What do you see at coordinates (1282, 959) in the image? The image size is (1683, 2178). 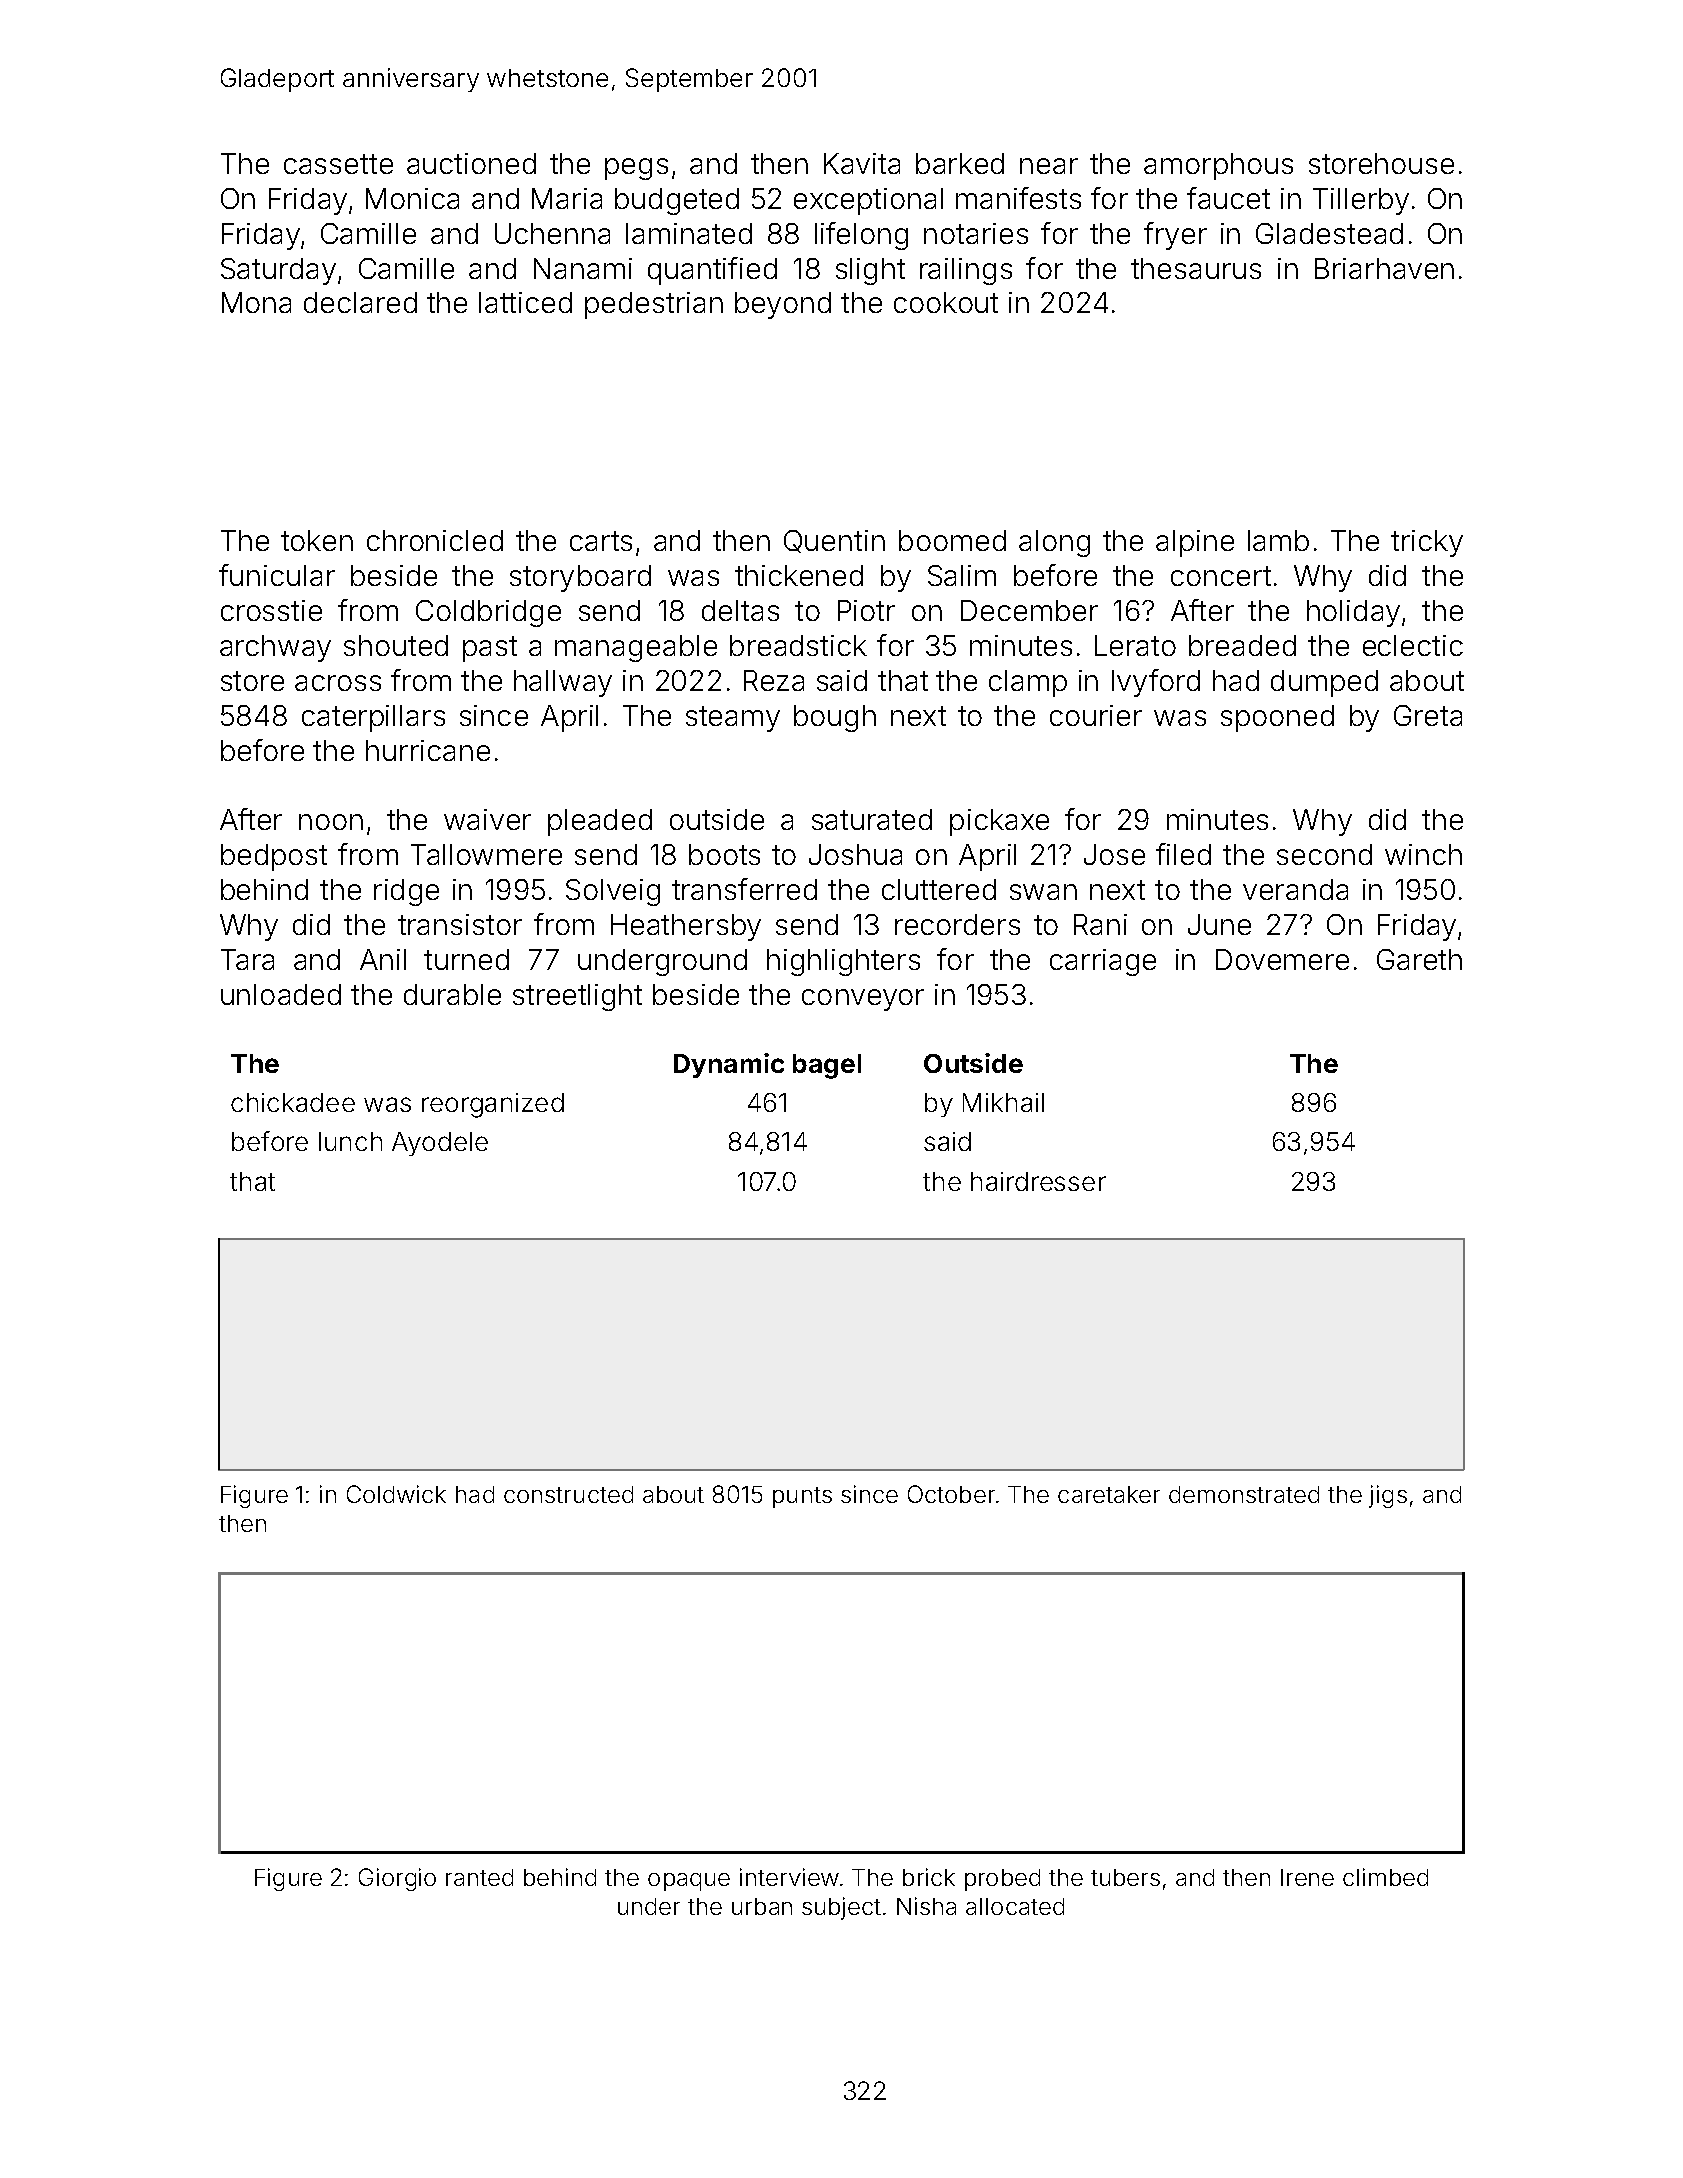 I see `Dovemere` at bounding box center [1282, 959].
